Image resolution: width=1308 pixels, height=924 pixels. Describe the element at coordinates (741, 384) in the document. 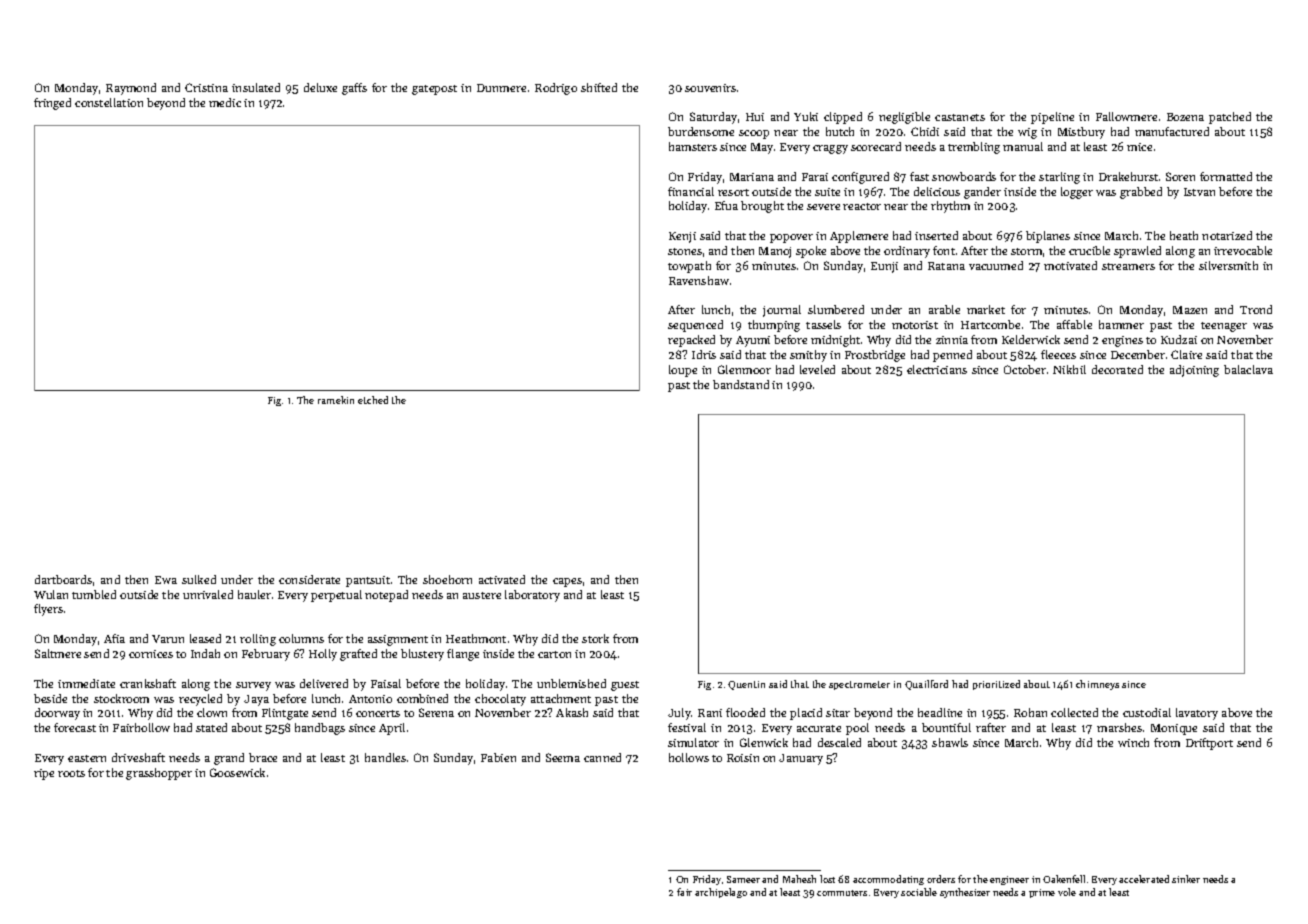

I see `bandstand` at that location.
